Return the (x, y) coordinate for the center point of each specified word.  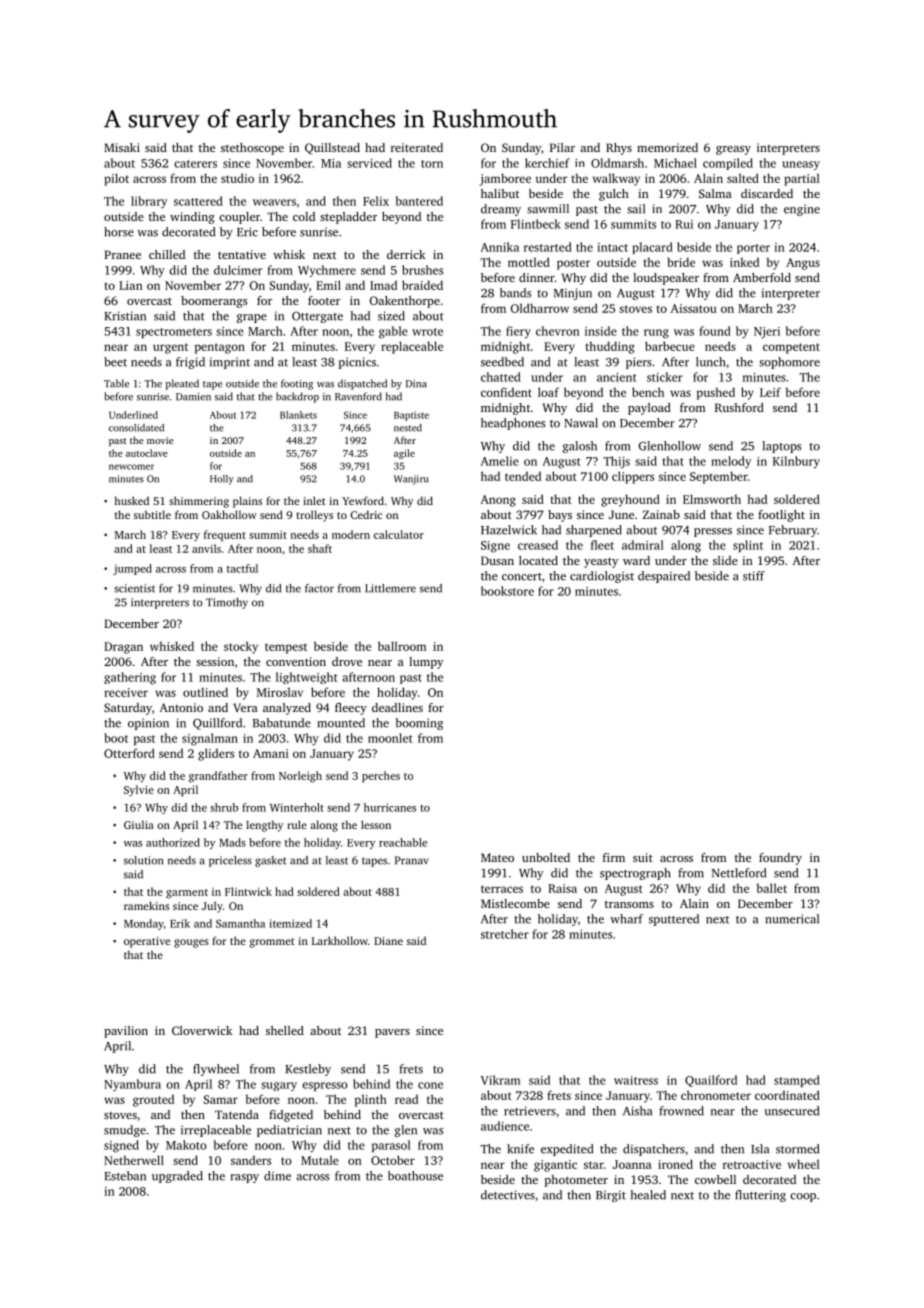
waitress (636, 1080)
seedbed (502, 362)
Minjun (573, 294)
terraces (502, 889)
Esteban (125, 1176)
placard (652, 248)
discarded (767, 193)
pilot (116, 179)
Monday (144, 924)
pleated (182, 384)
